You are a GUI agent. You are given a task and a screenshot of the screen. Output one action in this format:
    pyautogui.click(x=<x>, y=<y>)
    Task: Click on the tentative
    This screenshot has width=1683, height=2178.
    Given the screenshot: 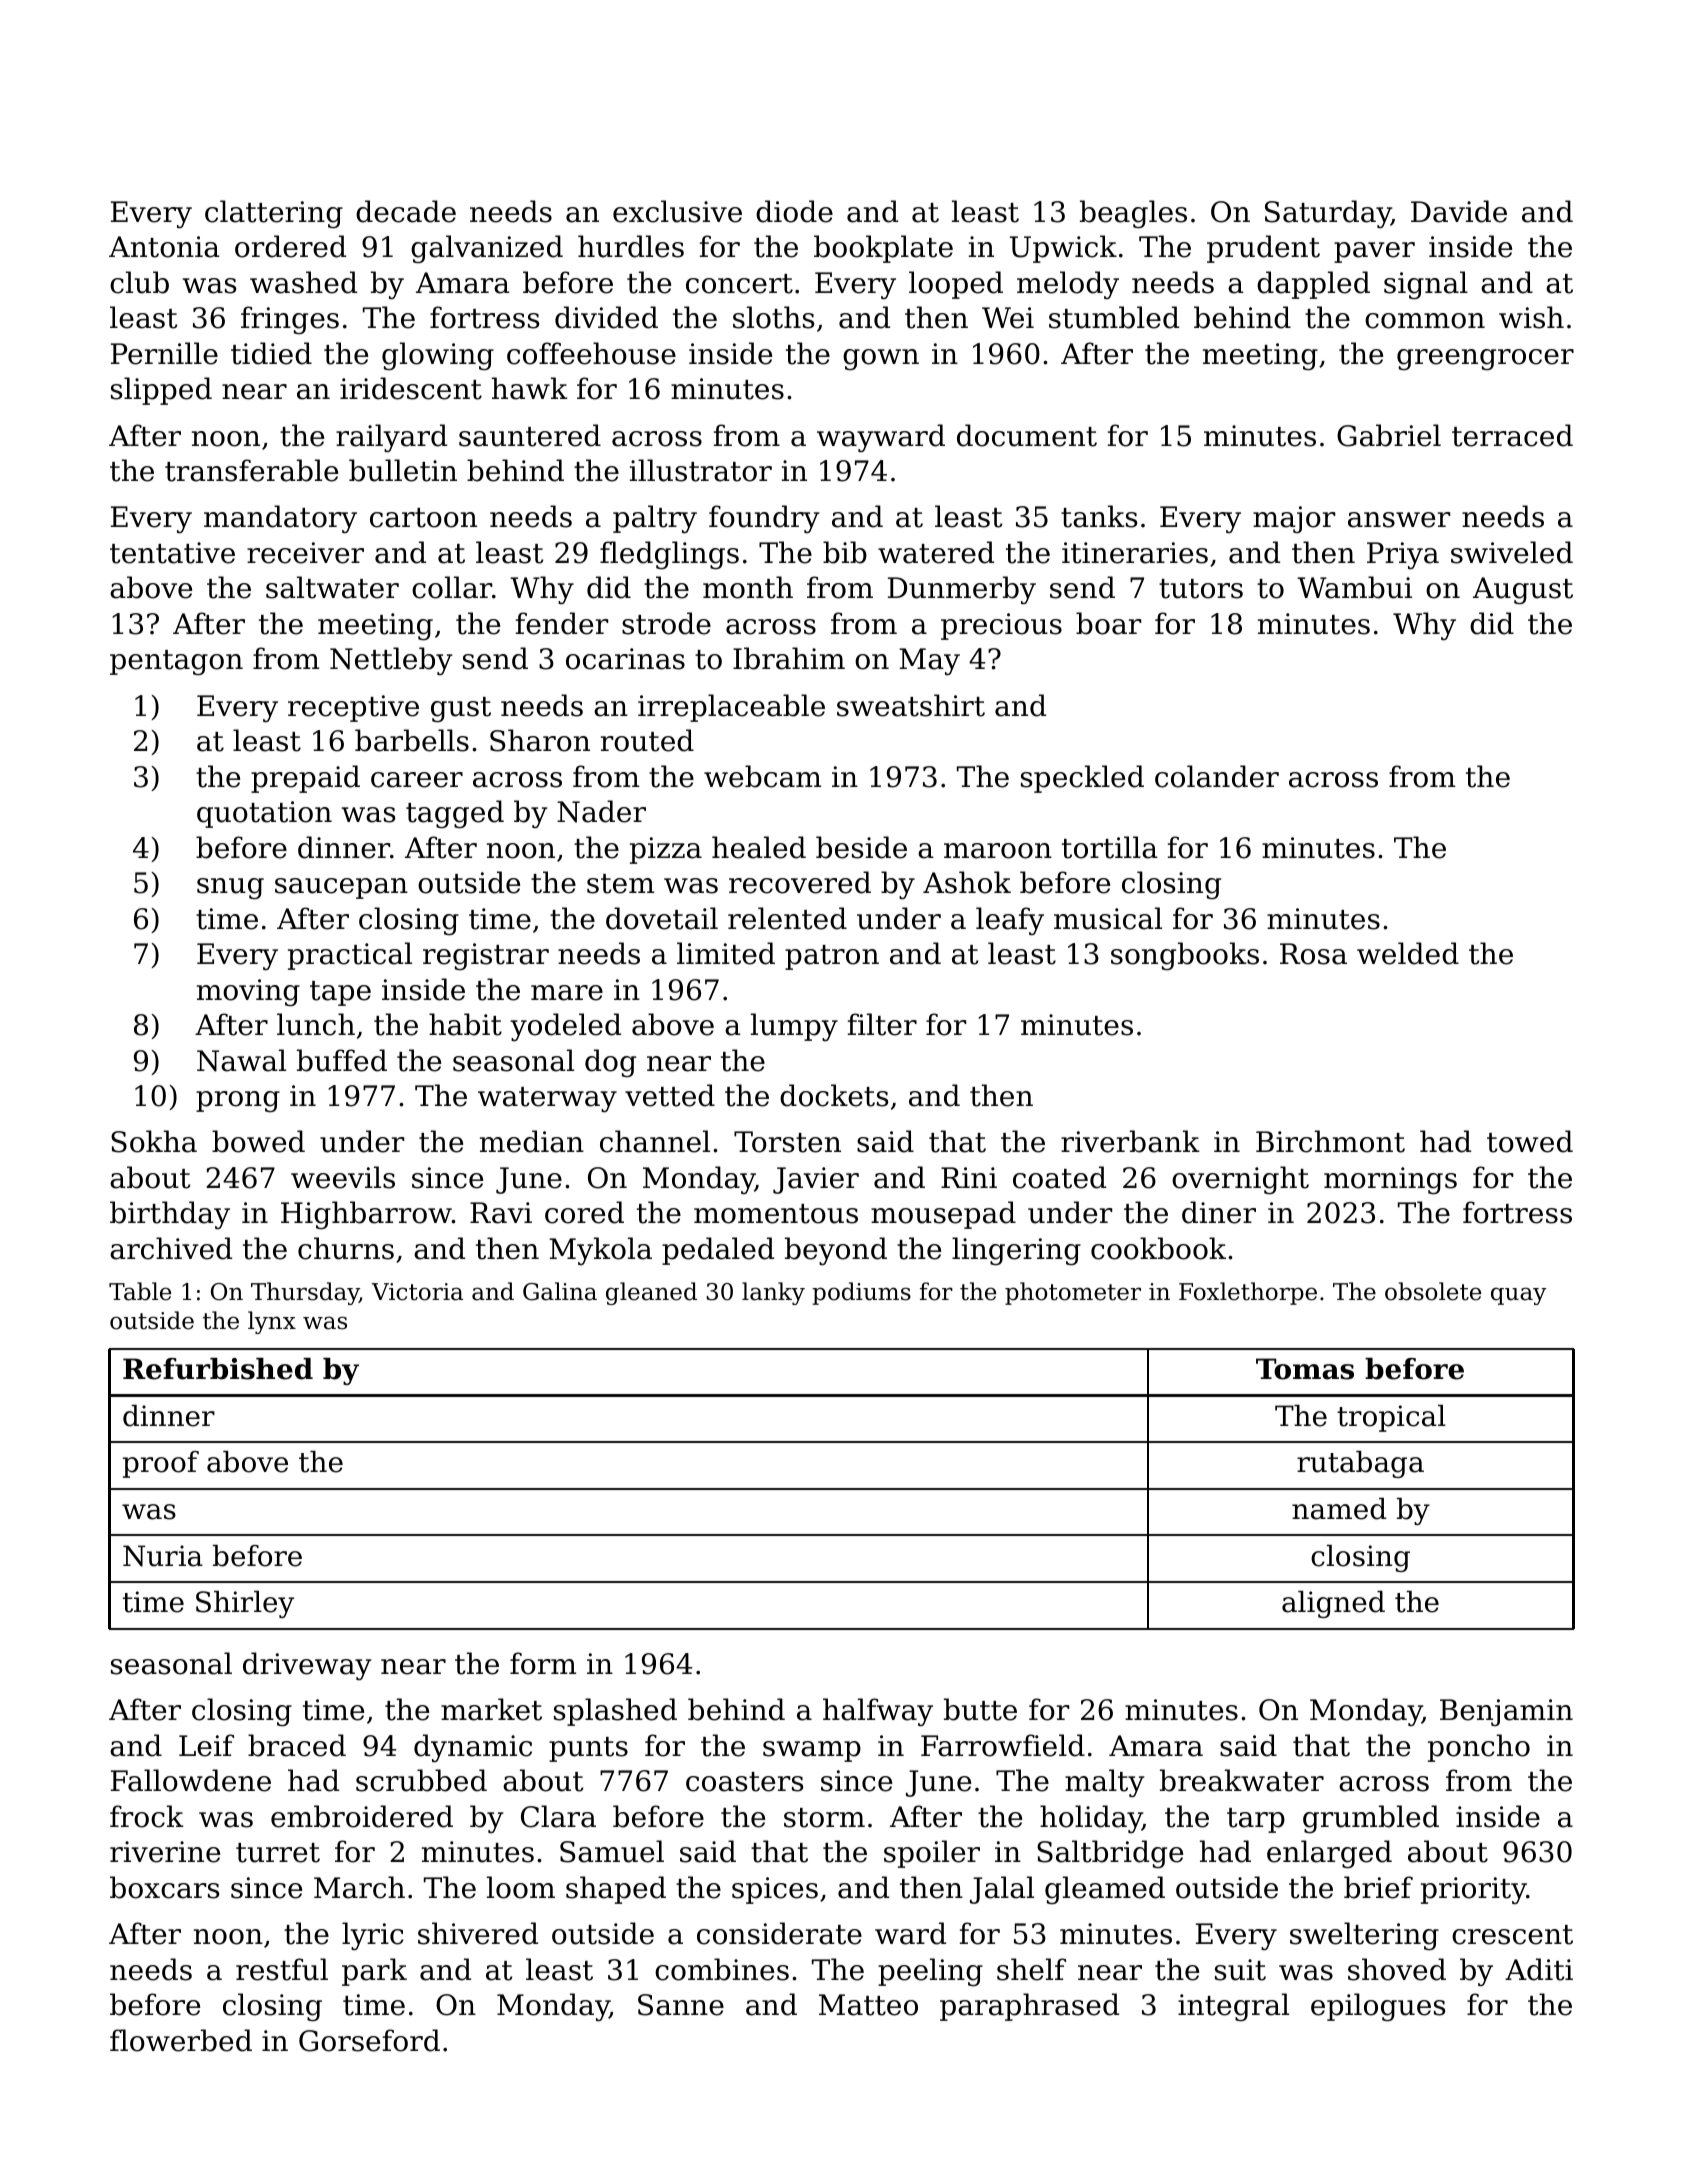 What is the action you would take?
    pyautogui.click(x=172, y=553)
